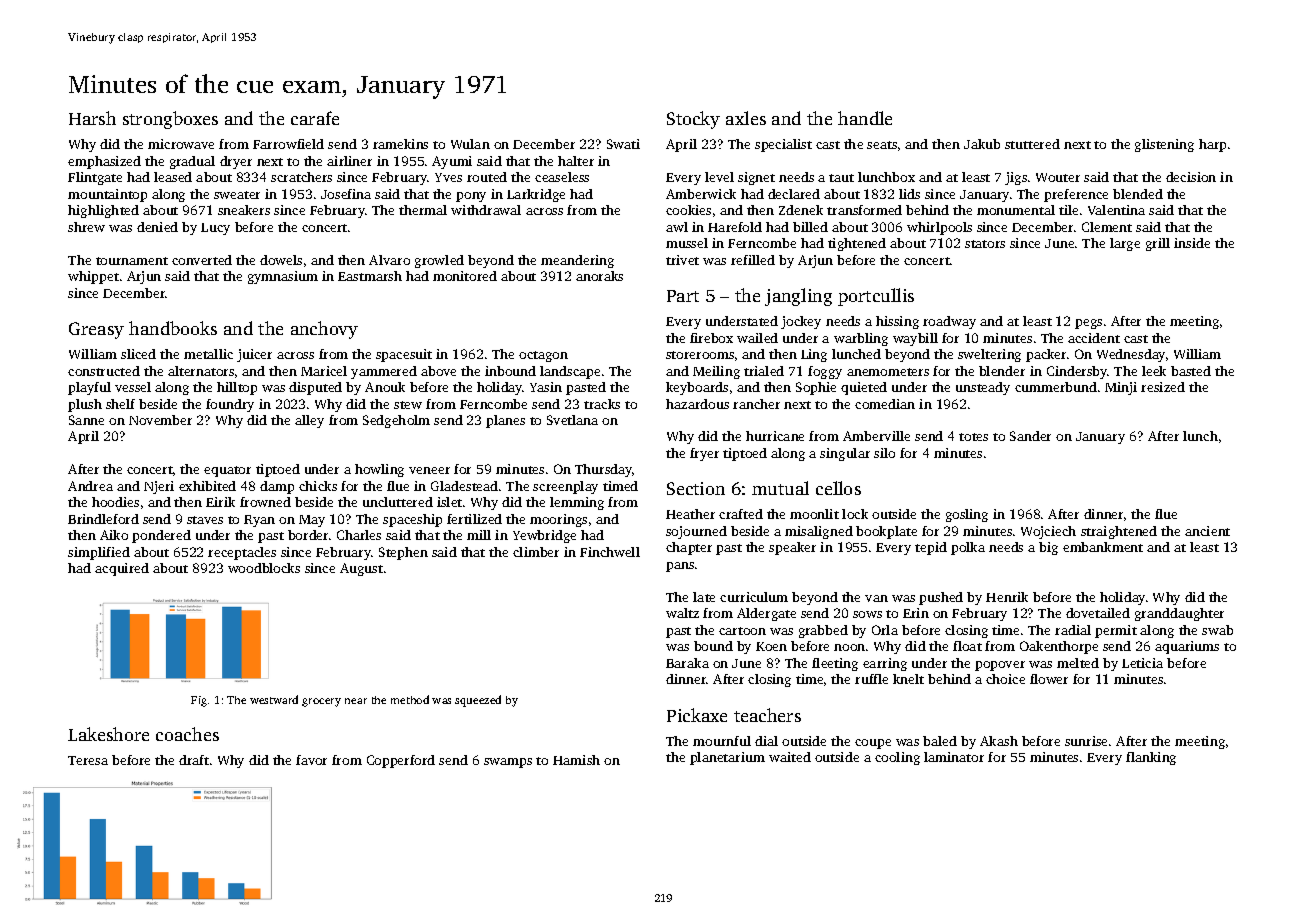  Describe the element at coordinates (423, 210) in the screenshot. I see `thermal` at that location.
